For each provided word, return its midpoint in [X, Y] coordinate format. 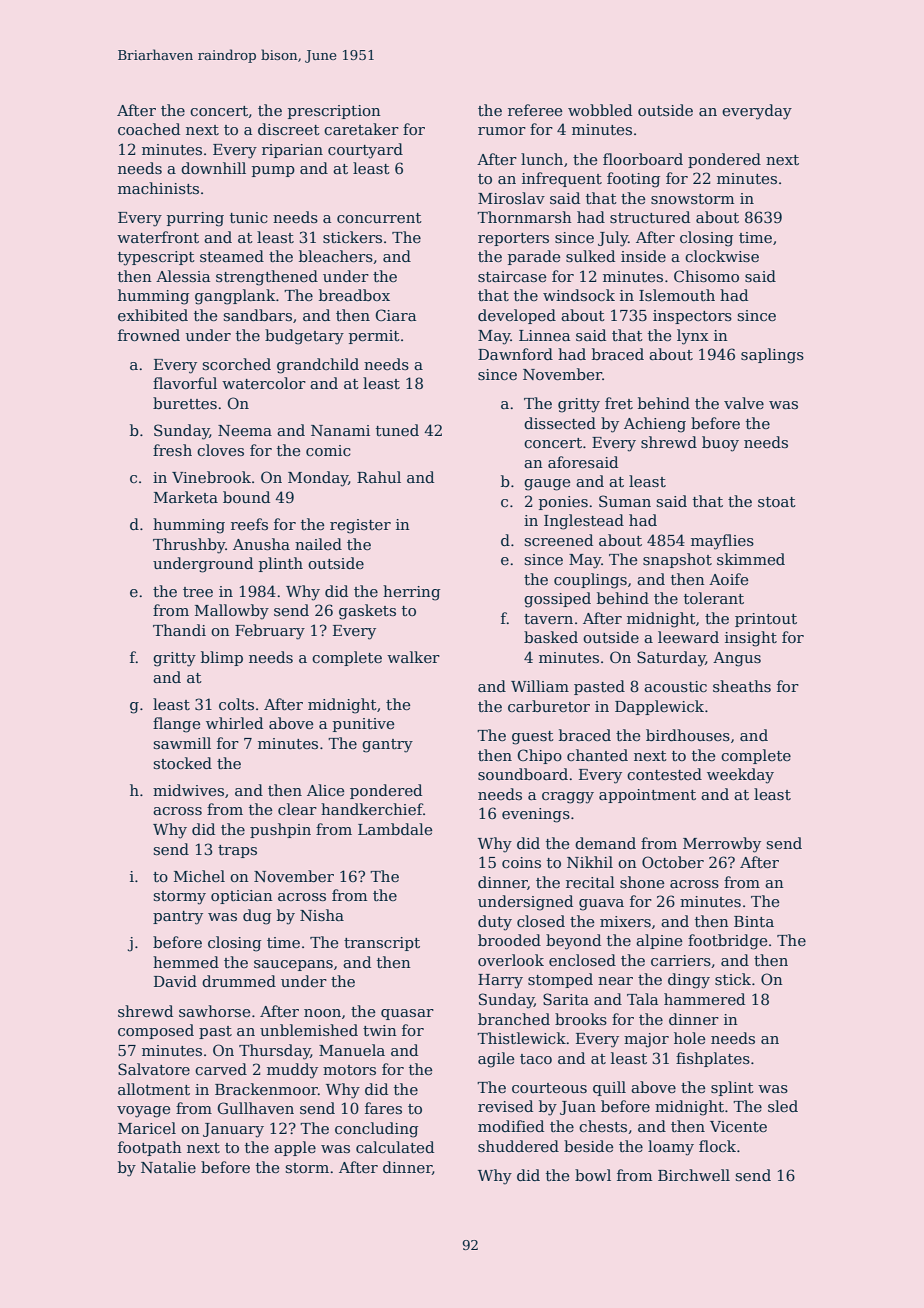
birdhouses [688, 735]
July [613, 239]
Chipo [539, 756]
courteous [549, 1088]
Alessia [183, 276]
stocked [182, 763]
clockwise [722, 256]
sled [783, 1106]
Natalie [168, 1167]
